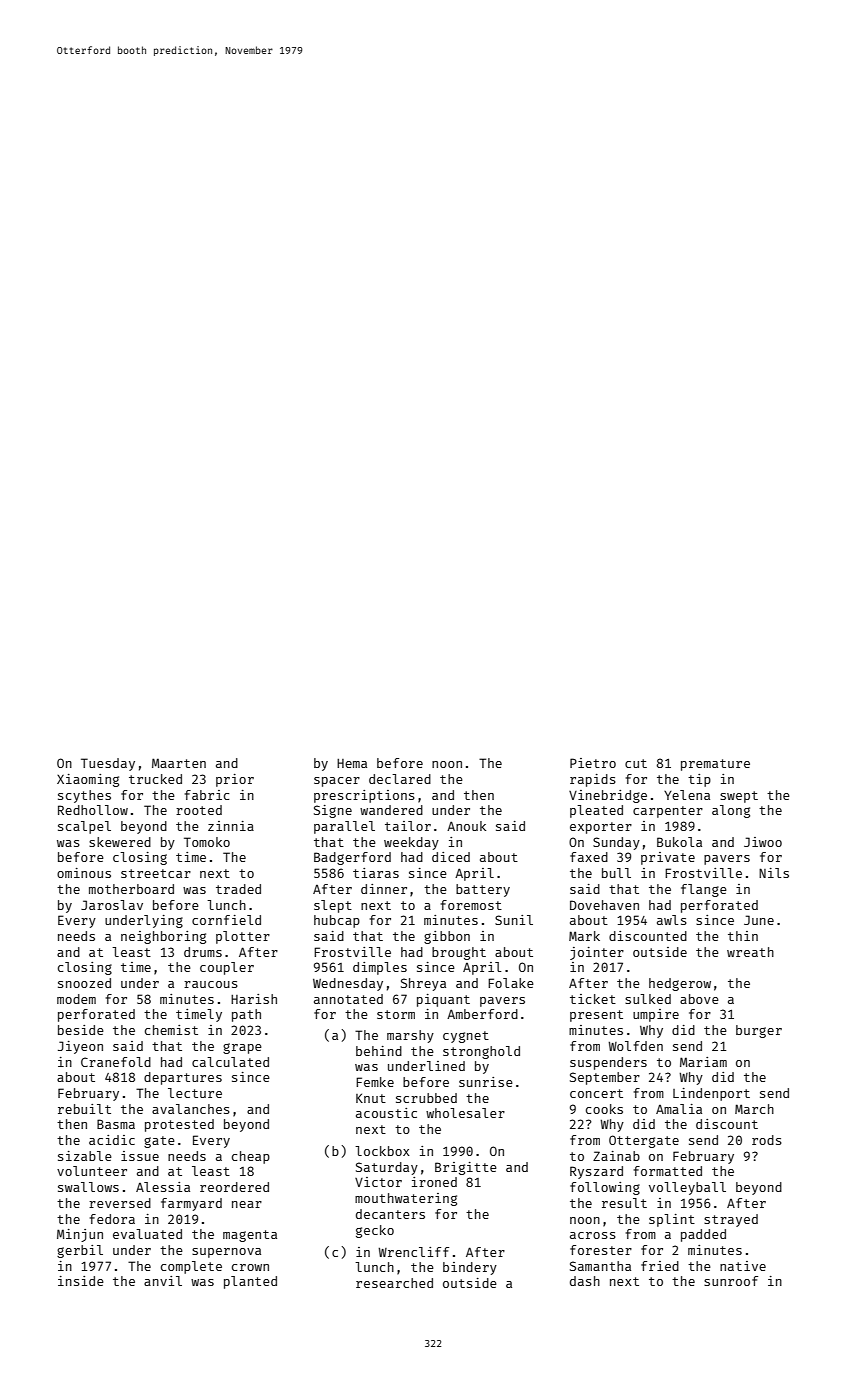  I want to click on wreath, so click(750, 952).
